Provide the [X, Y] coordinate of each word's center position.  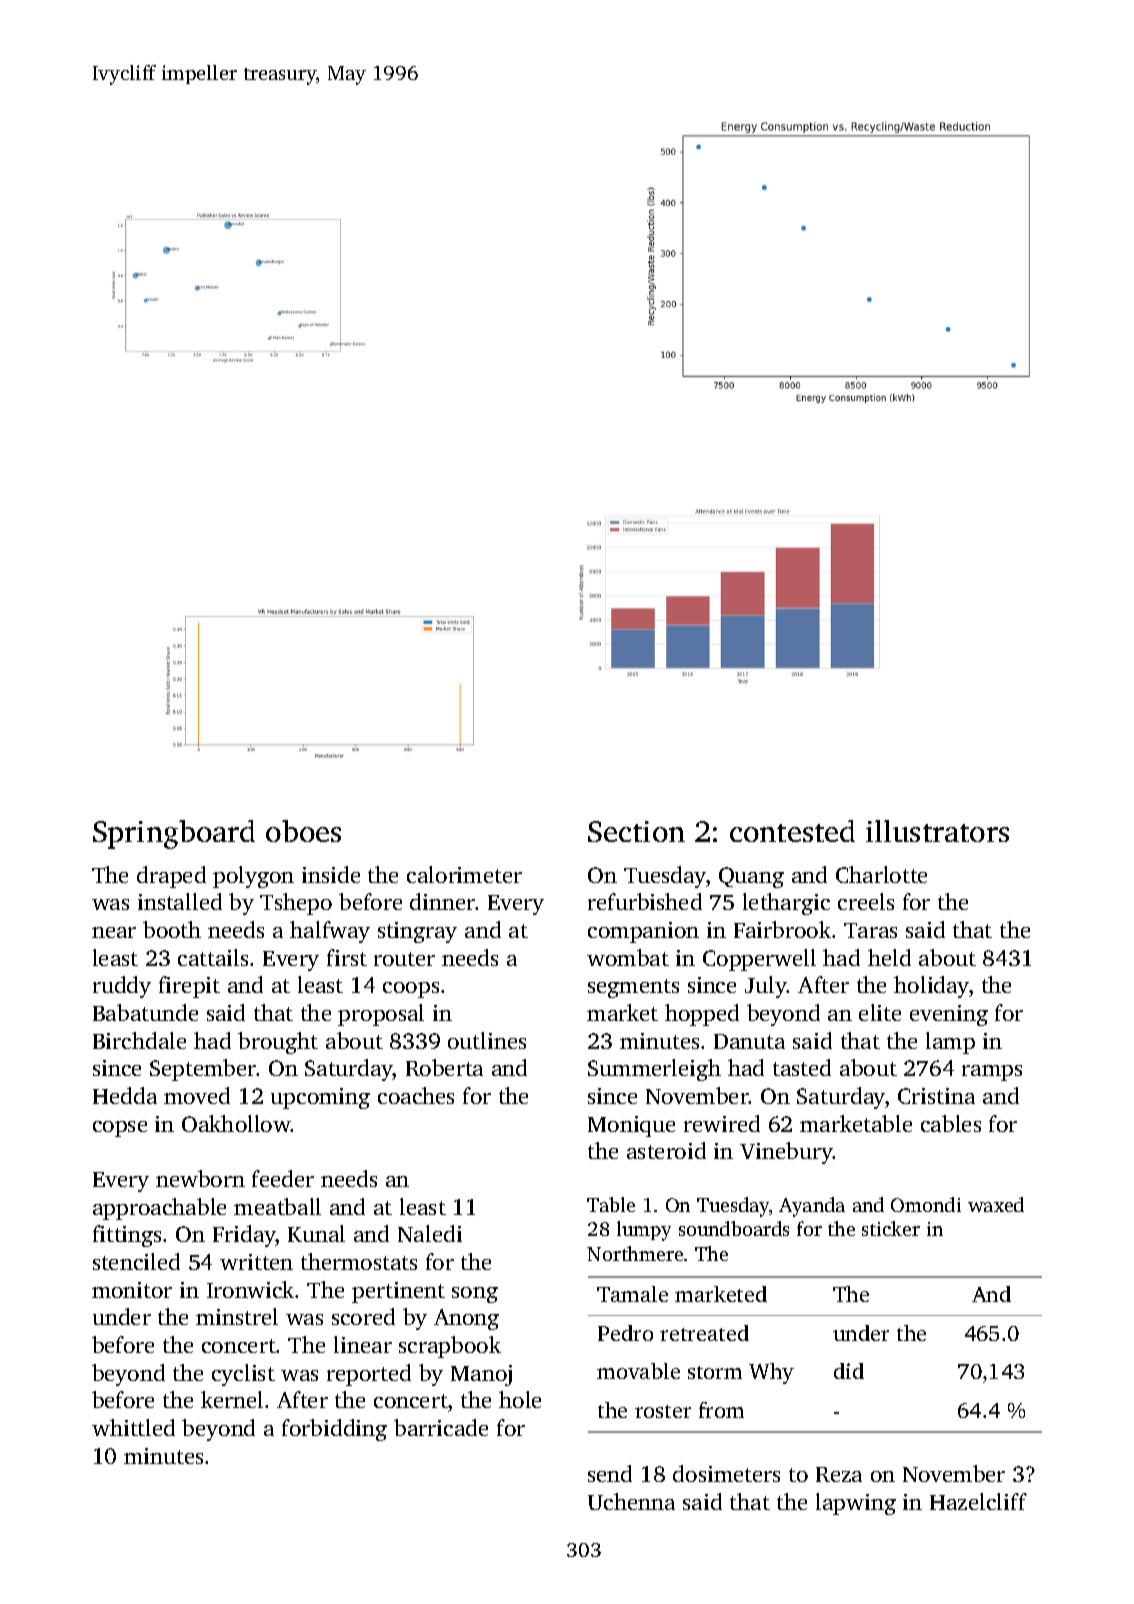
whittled [133, 1427]
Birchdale [139, 1040]
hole [520, 1399]
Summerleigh [654, 1070]
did [849, 1371]
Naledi [430, 1233]
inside [331, 874]
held [889, 957]
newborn [200, 1178]
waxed [996, 1204]
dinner [443, 901]
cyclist [243, 1375]
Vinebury [786, 1153]
